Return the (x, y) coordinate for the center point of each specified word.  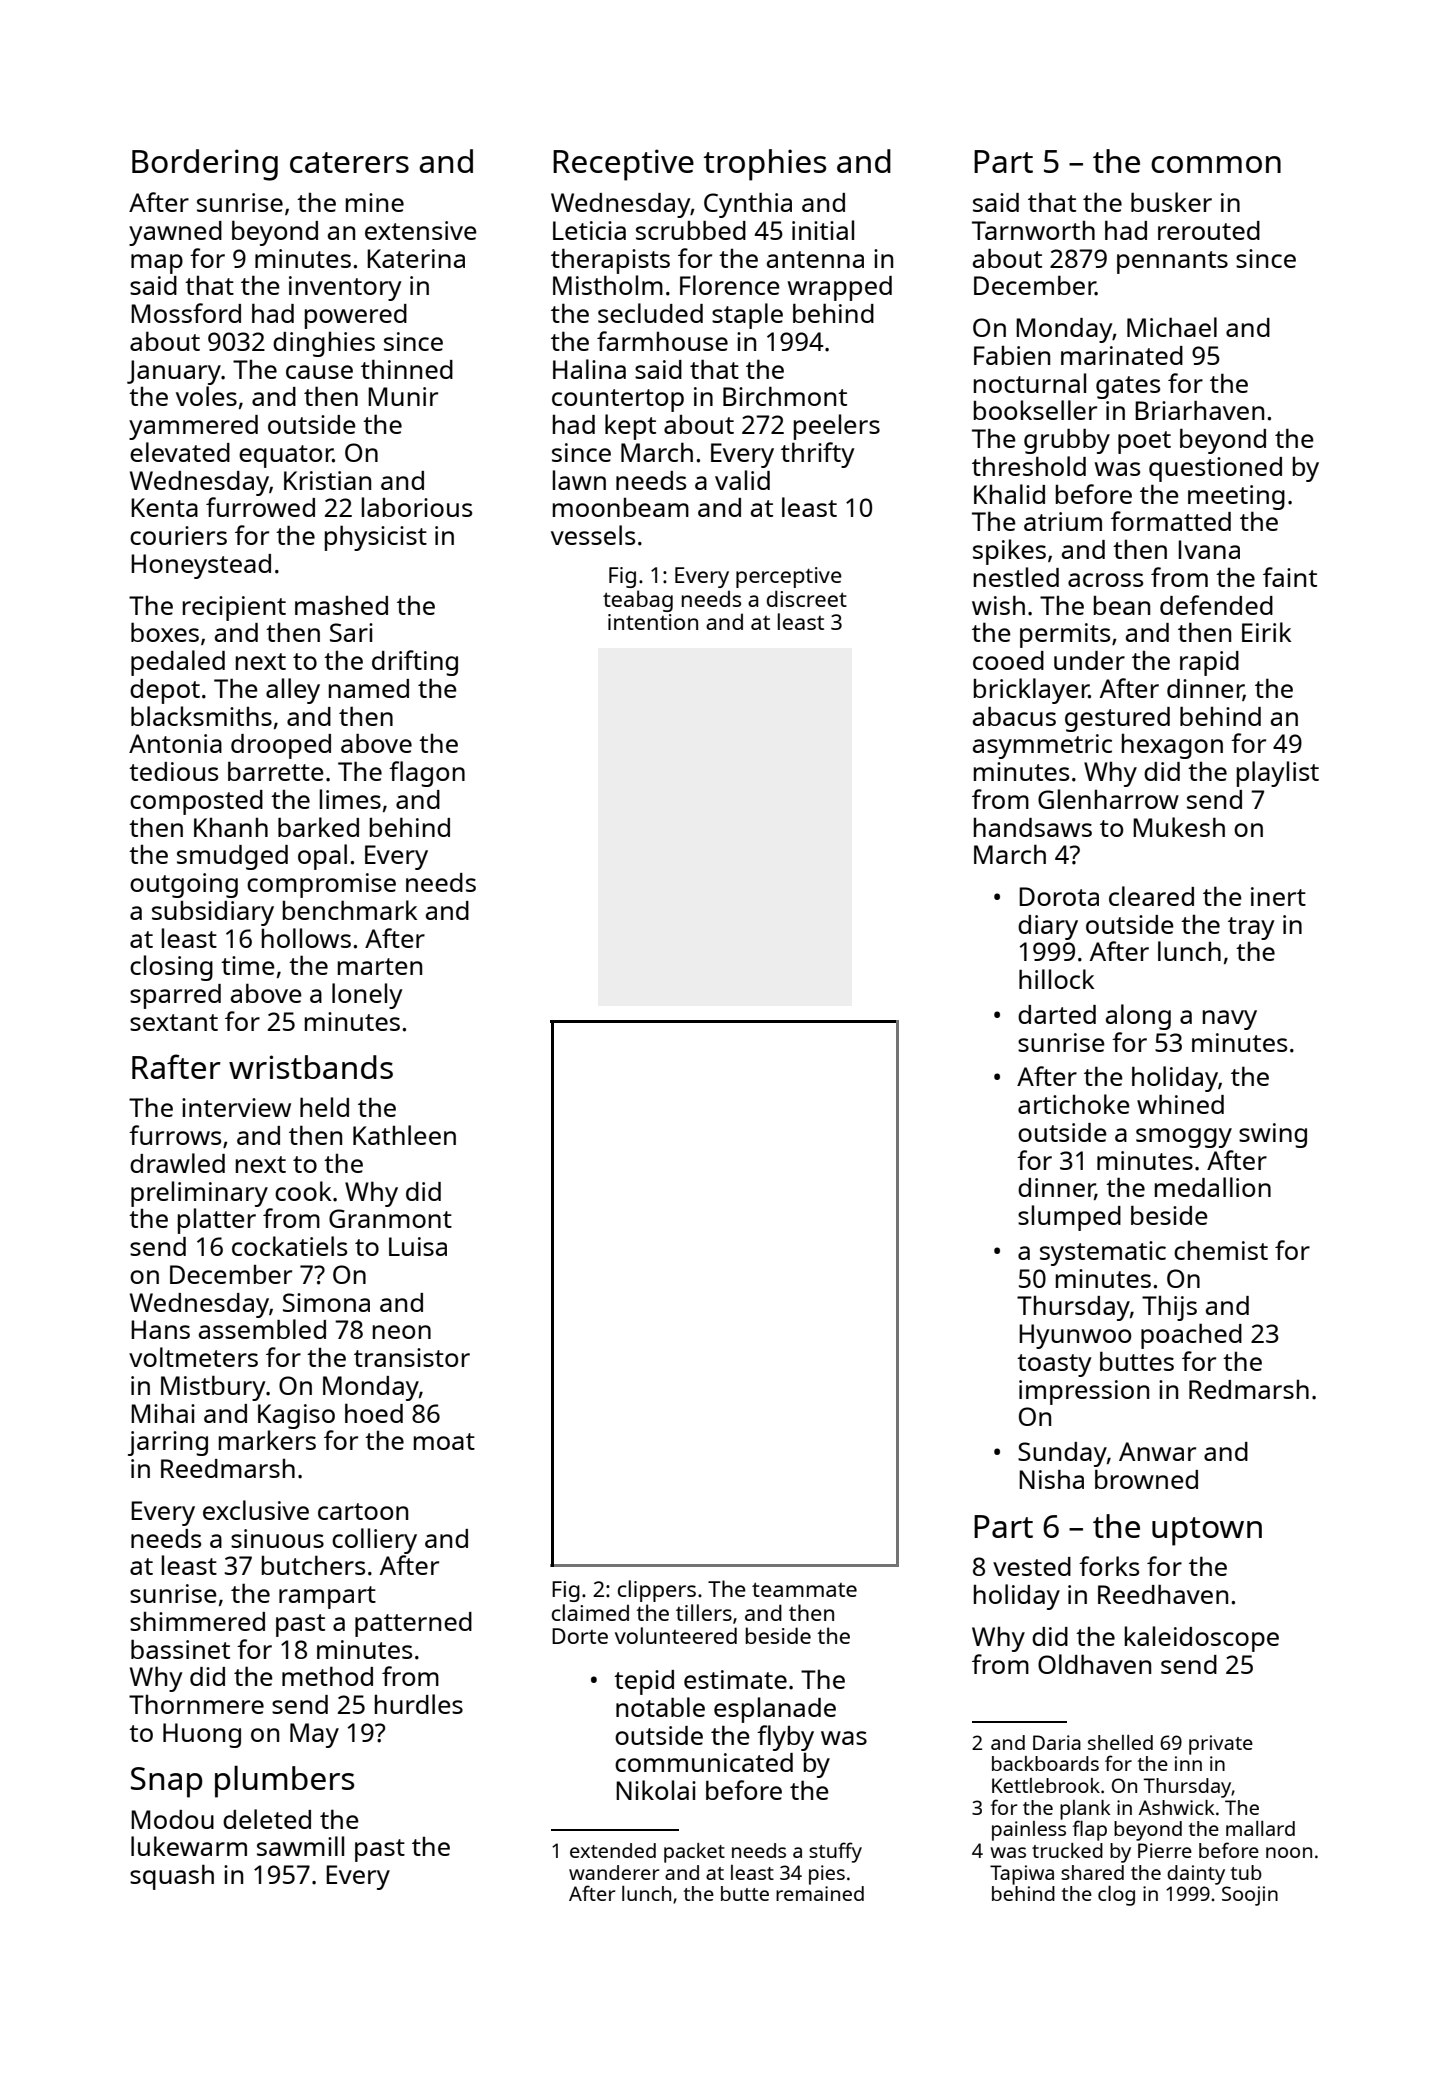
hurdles (419, 1704)
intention (653, 622)
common (1216, 164)
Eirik (1266, 632)
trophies (765, 165)
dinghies (324, 344)
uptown (1207, 1531)
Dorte (580, 1636)
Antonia (175, 743)
